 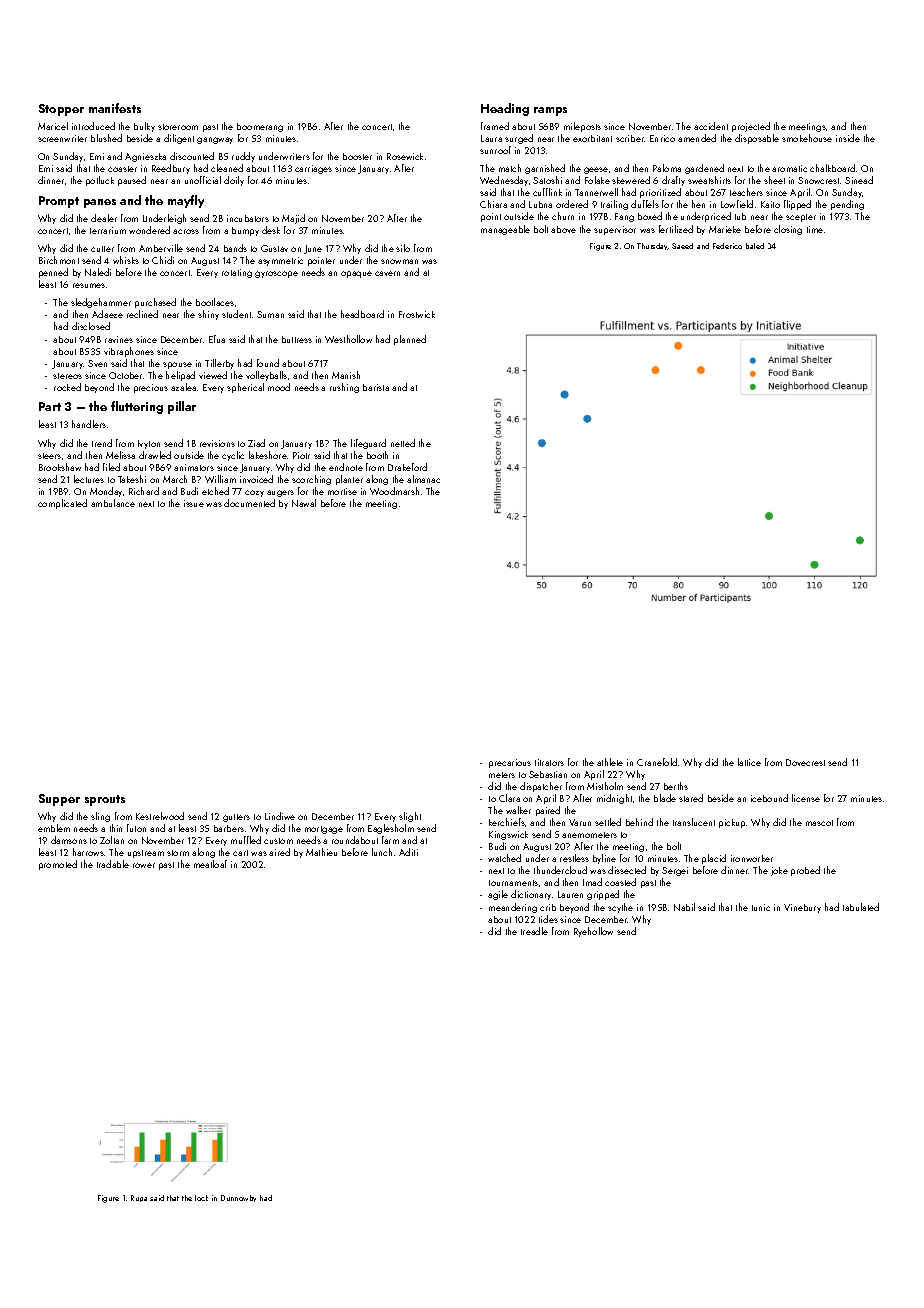 I want to click on lock, so click(x=201, y=1198).
